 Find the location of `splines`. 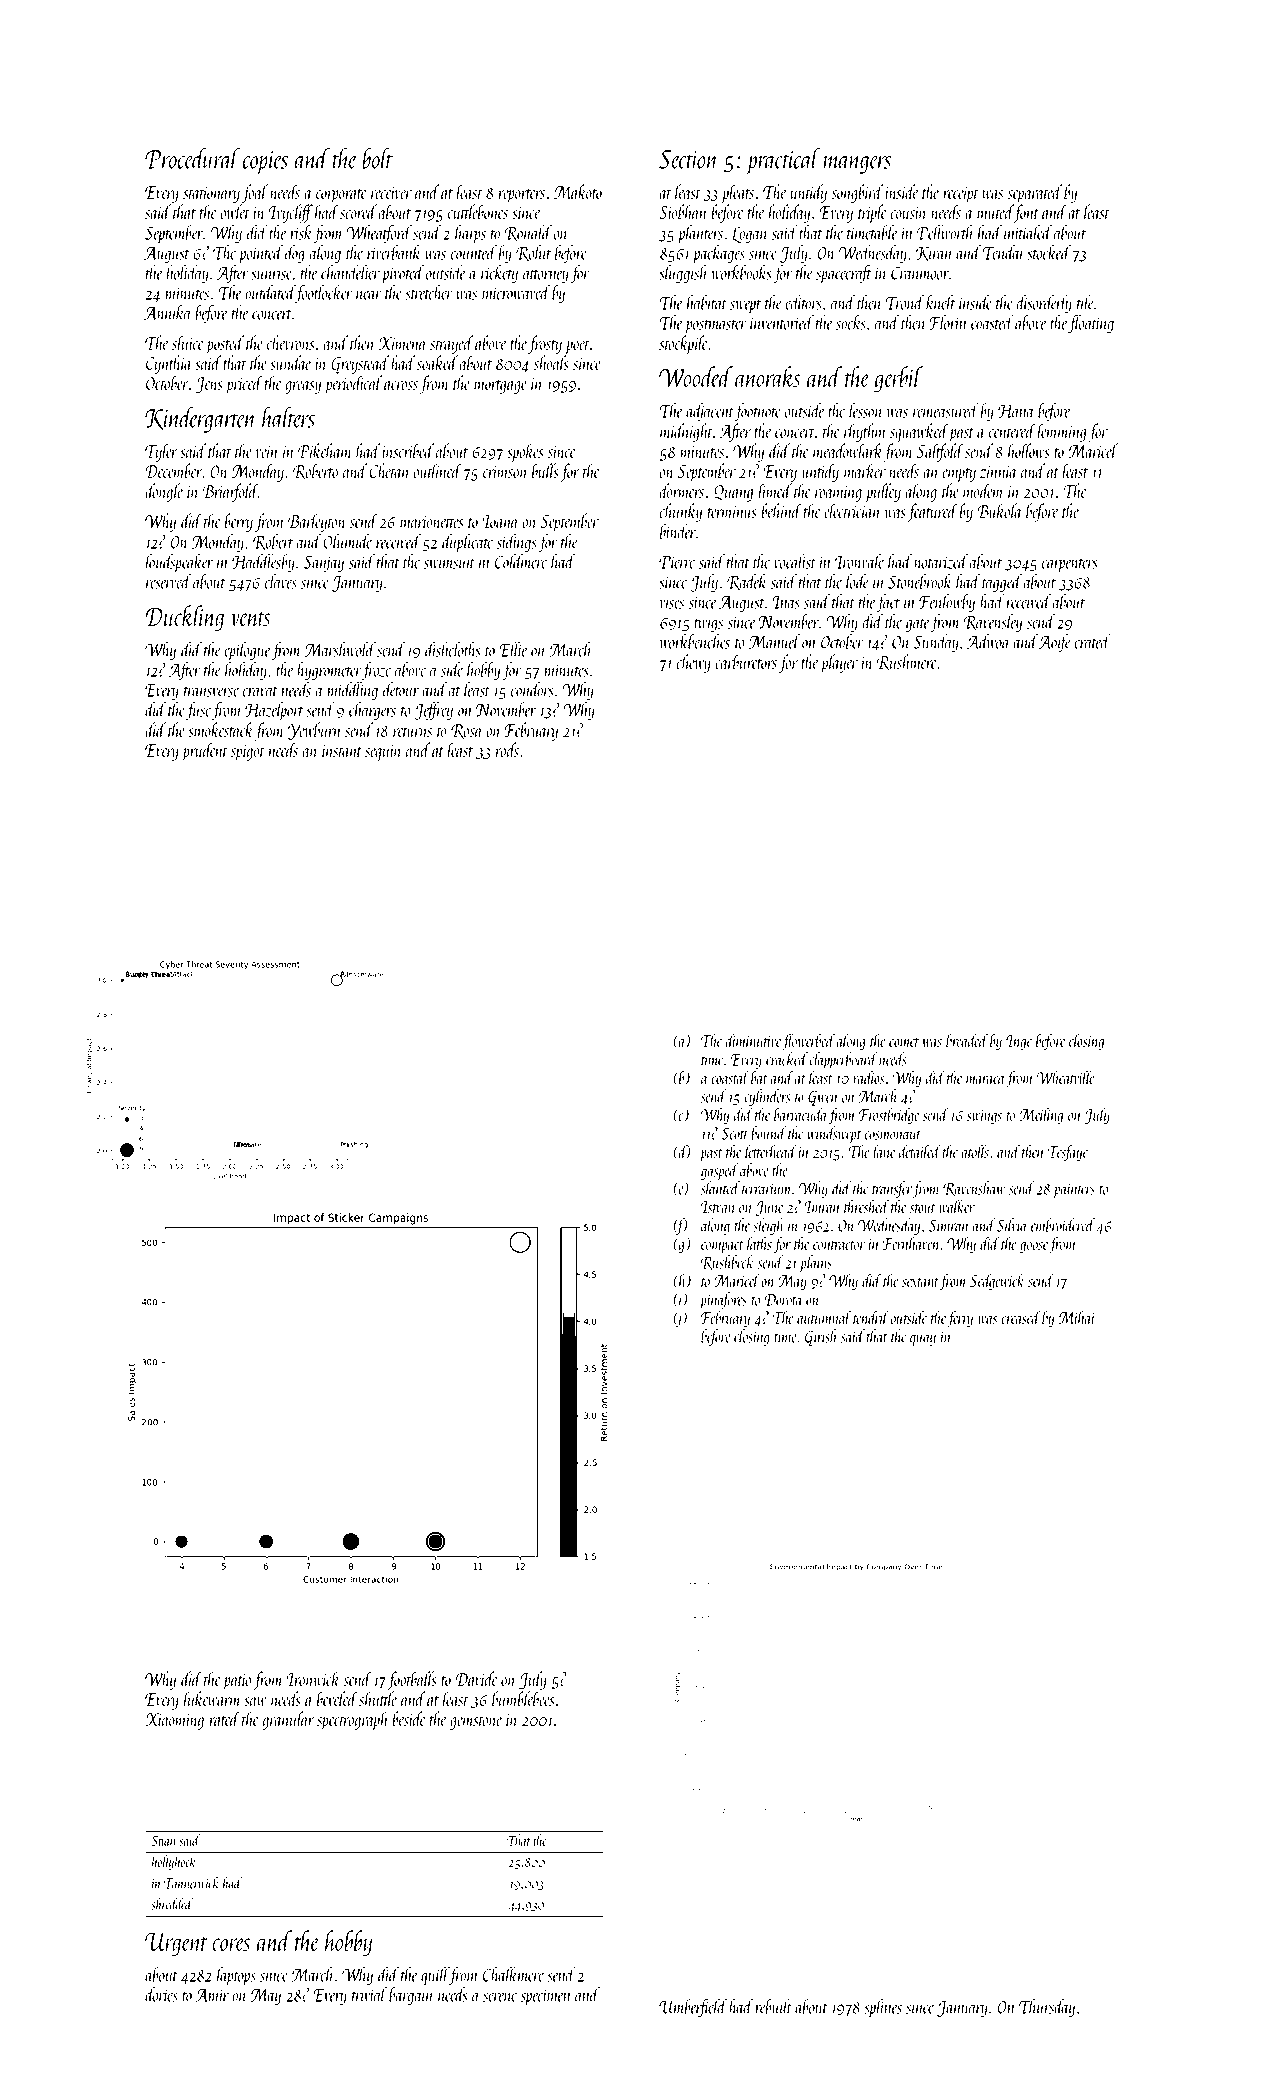

splines is located at coordinates (883, 2008).
